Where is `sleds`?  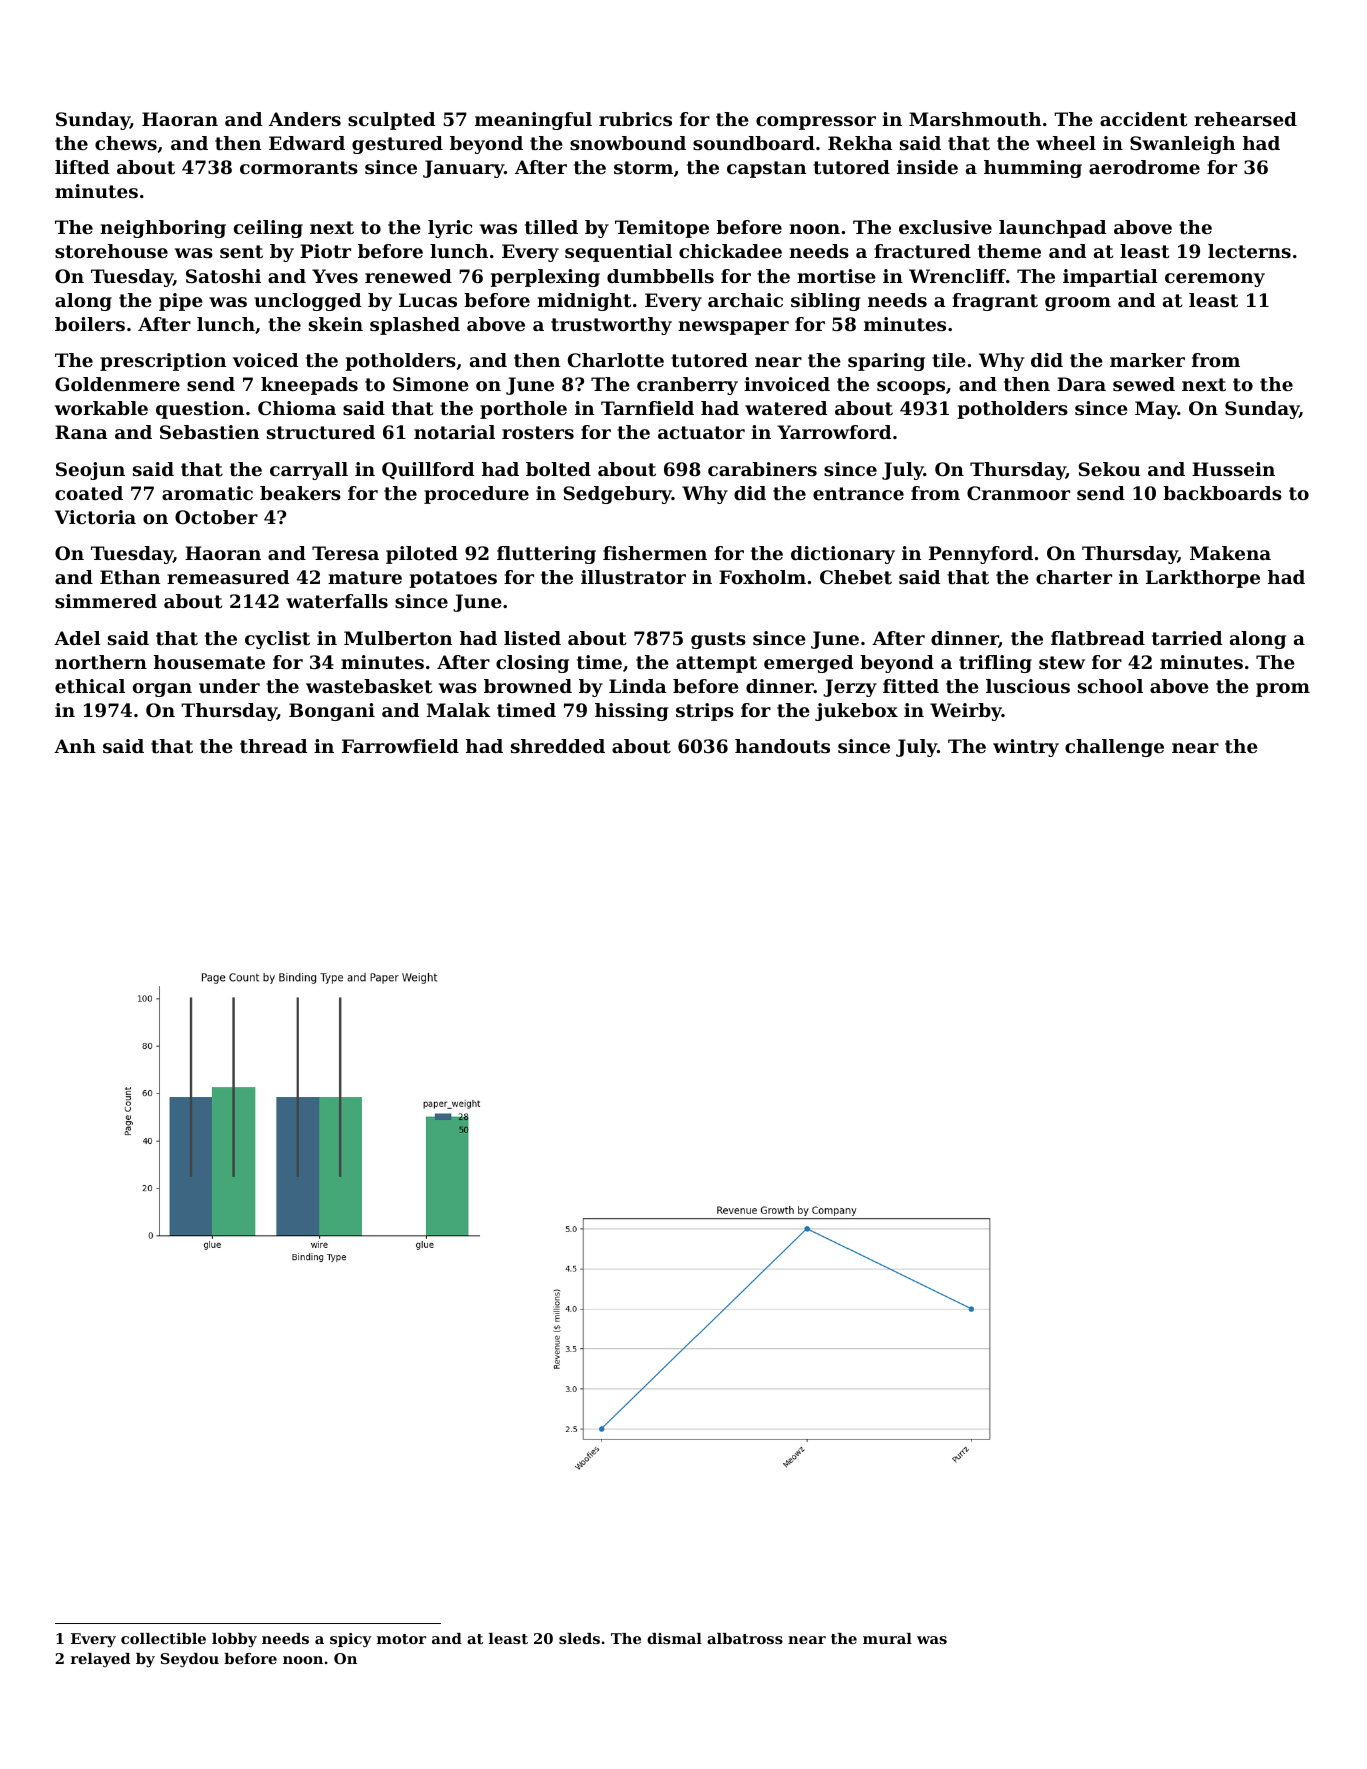 sleds is located at coordinates (579, 1638).
